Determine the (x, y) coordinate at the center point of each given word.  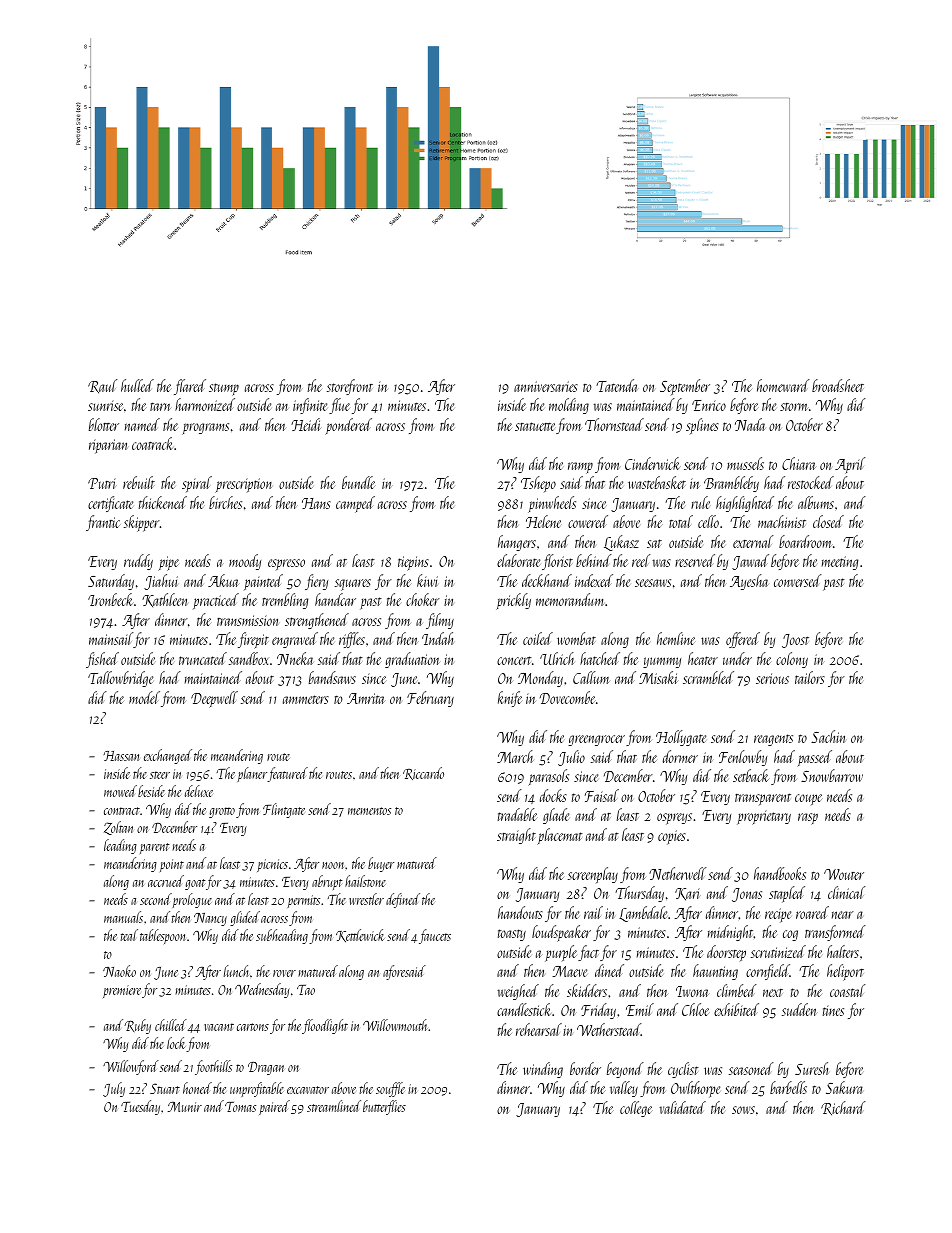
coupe (808, 799)
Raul (102, 386)
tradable (517, 814)
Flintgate (284, 810)
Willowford (131, 1067)
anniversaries (546, 386)
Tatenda (616, 385)
